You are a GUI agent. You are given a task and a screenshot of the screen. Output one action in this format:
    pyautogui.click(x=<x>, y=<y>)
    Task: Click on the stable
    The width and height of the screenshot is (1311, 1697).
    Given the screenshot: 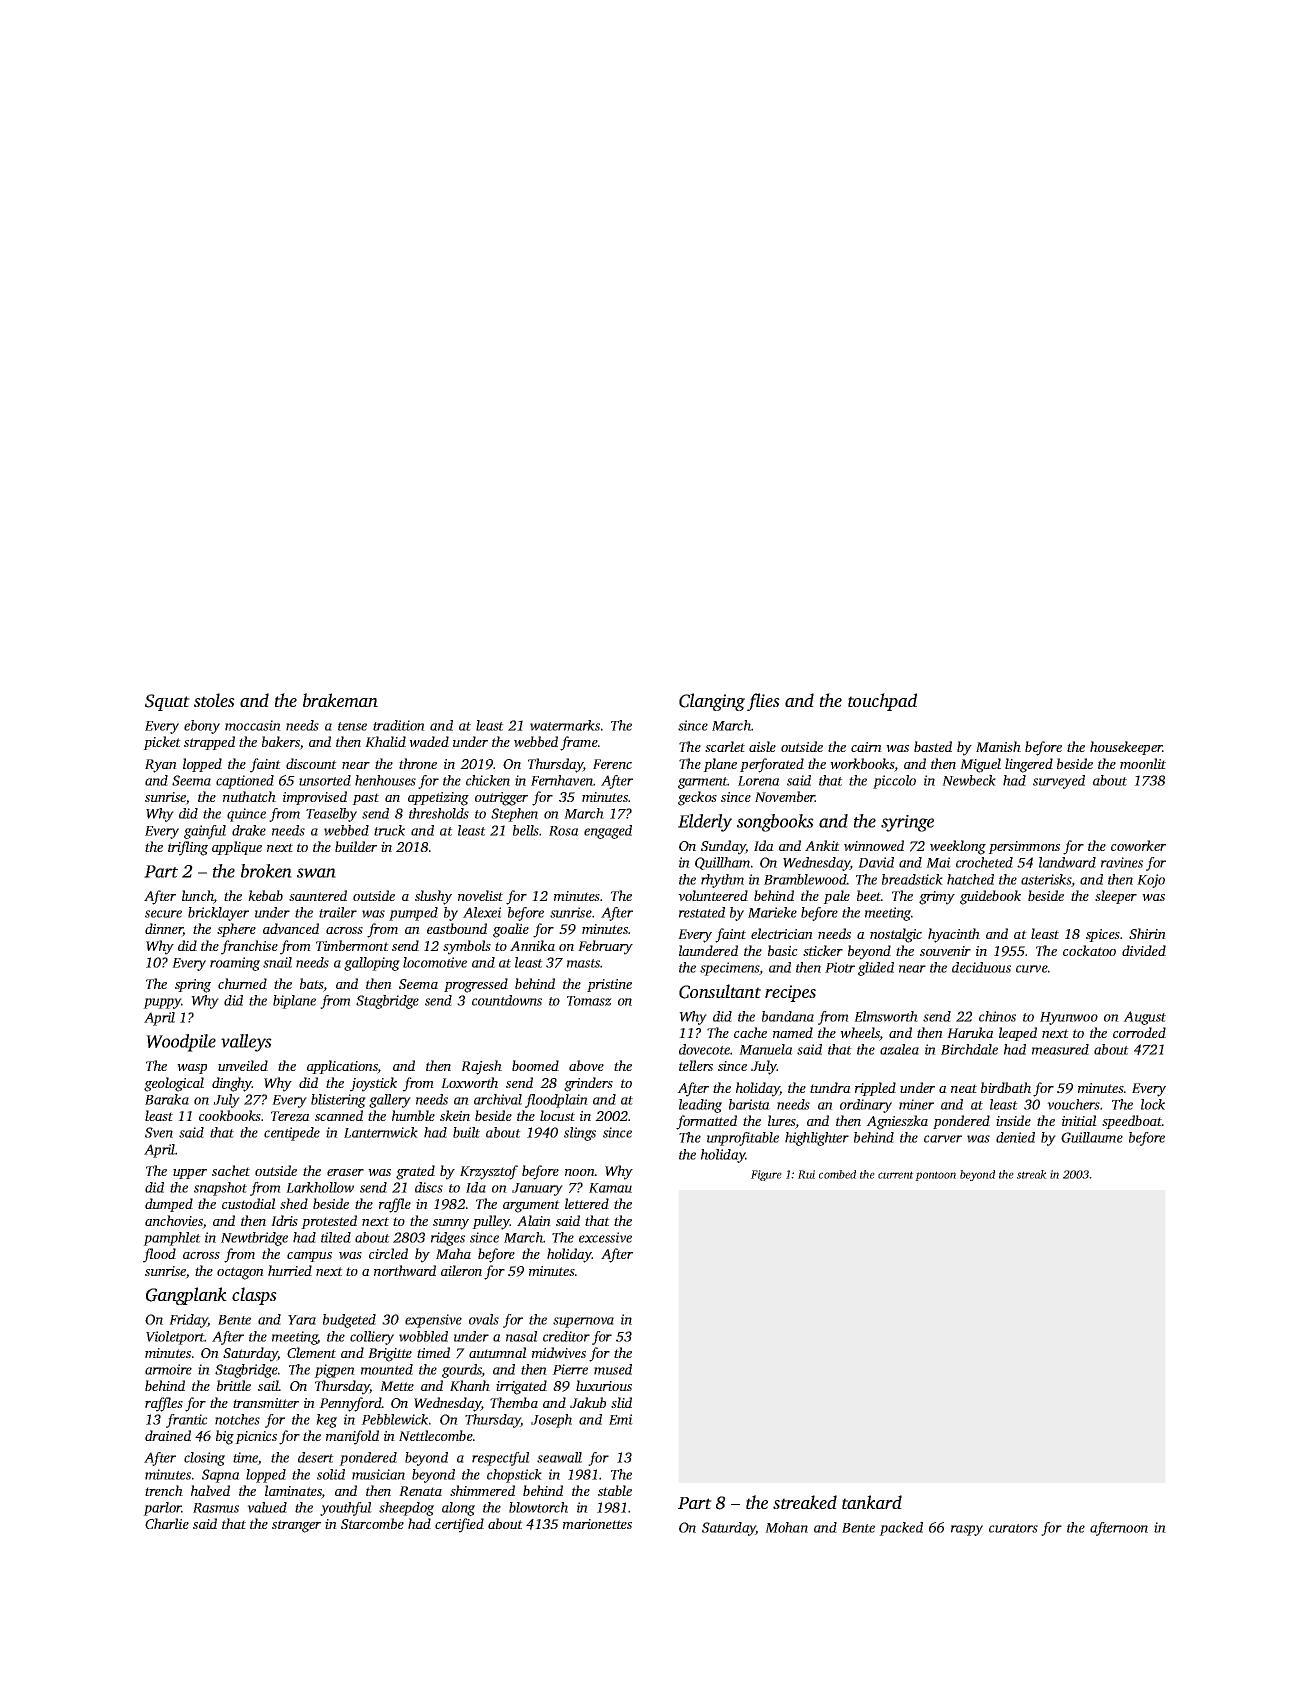 What is the action you would take?
    pyautogui.click(x=615, y=1490)
